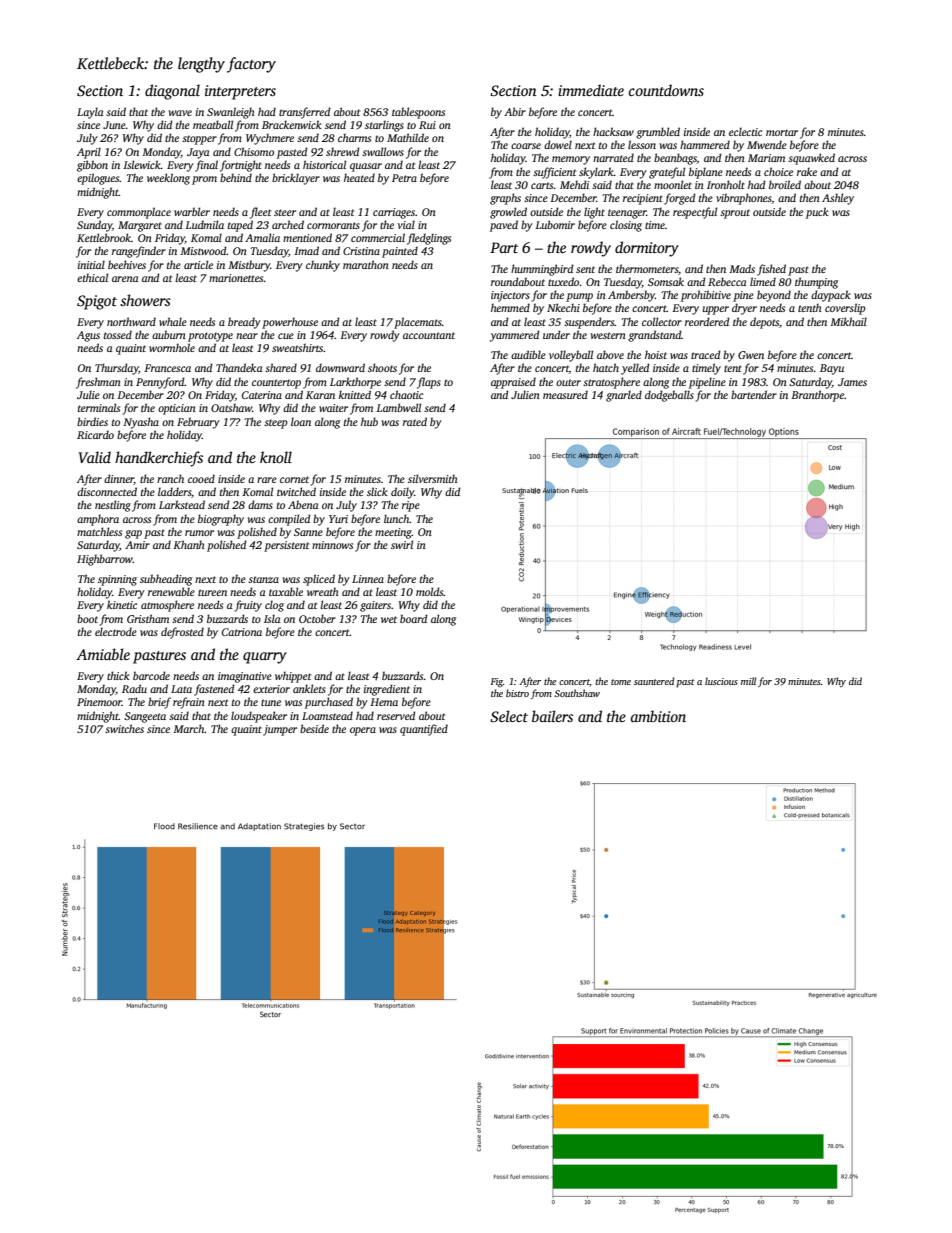 This document has height=1233, width=952. Describe the element at coordinates (706, 173) in the document. I see `biplane` at that location.
